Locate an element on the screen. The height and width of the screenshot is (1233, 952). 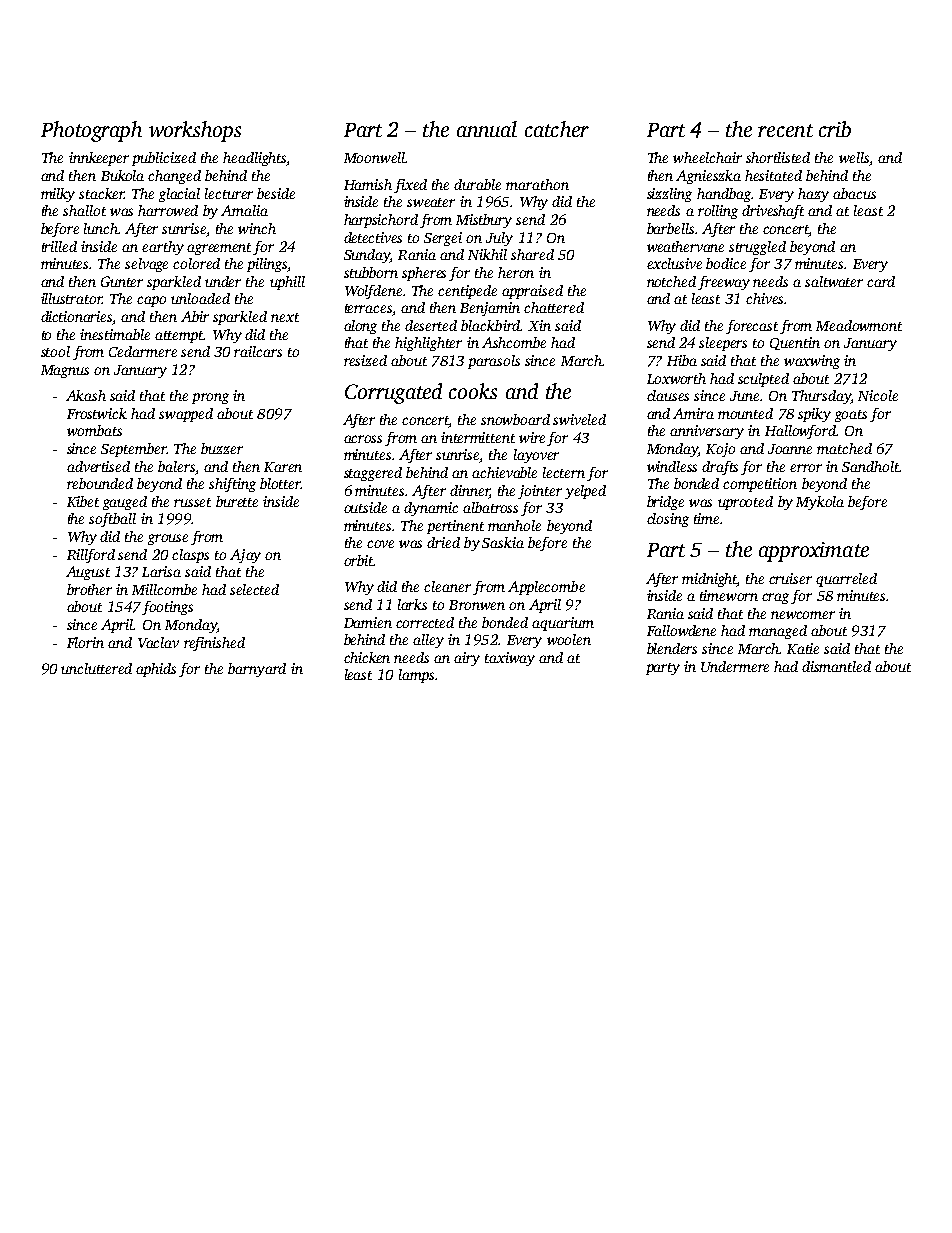
railcars is located at coordinates (258, 351).
